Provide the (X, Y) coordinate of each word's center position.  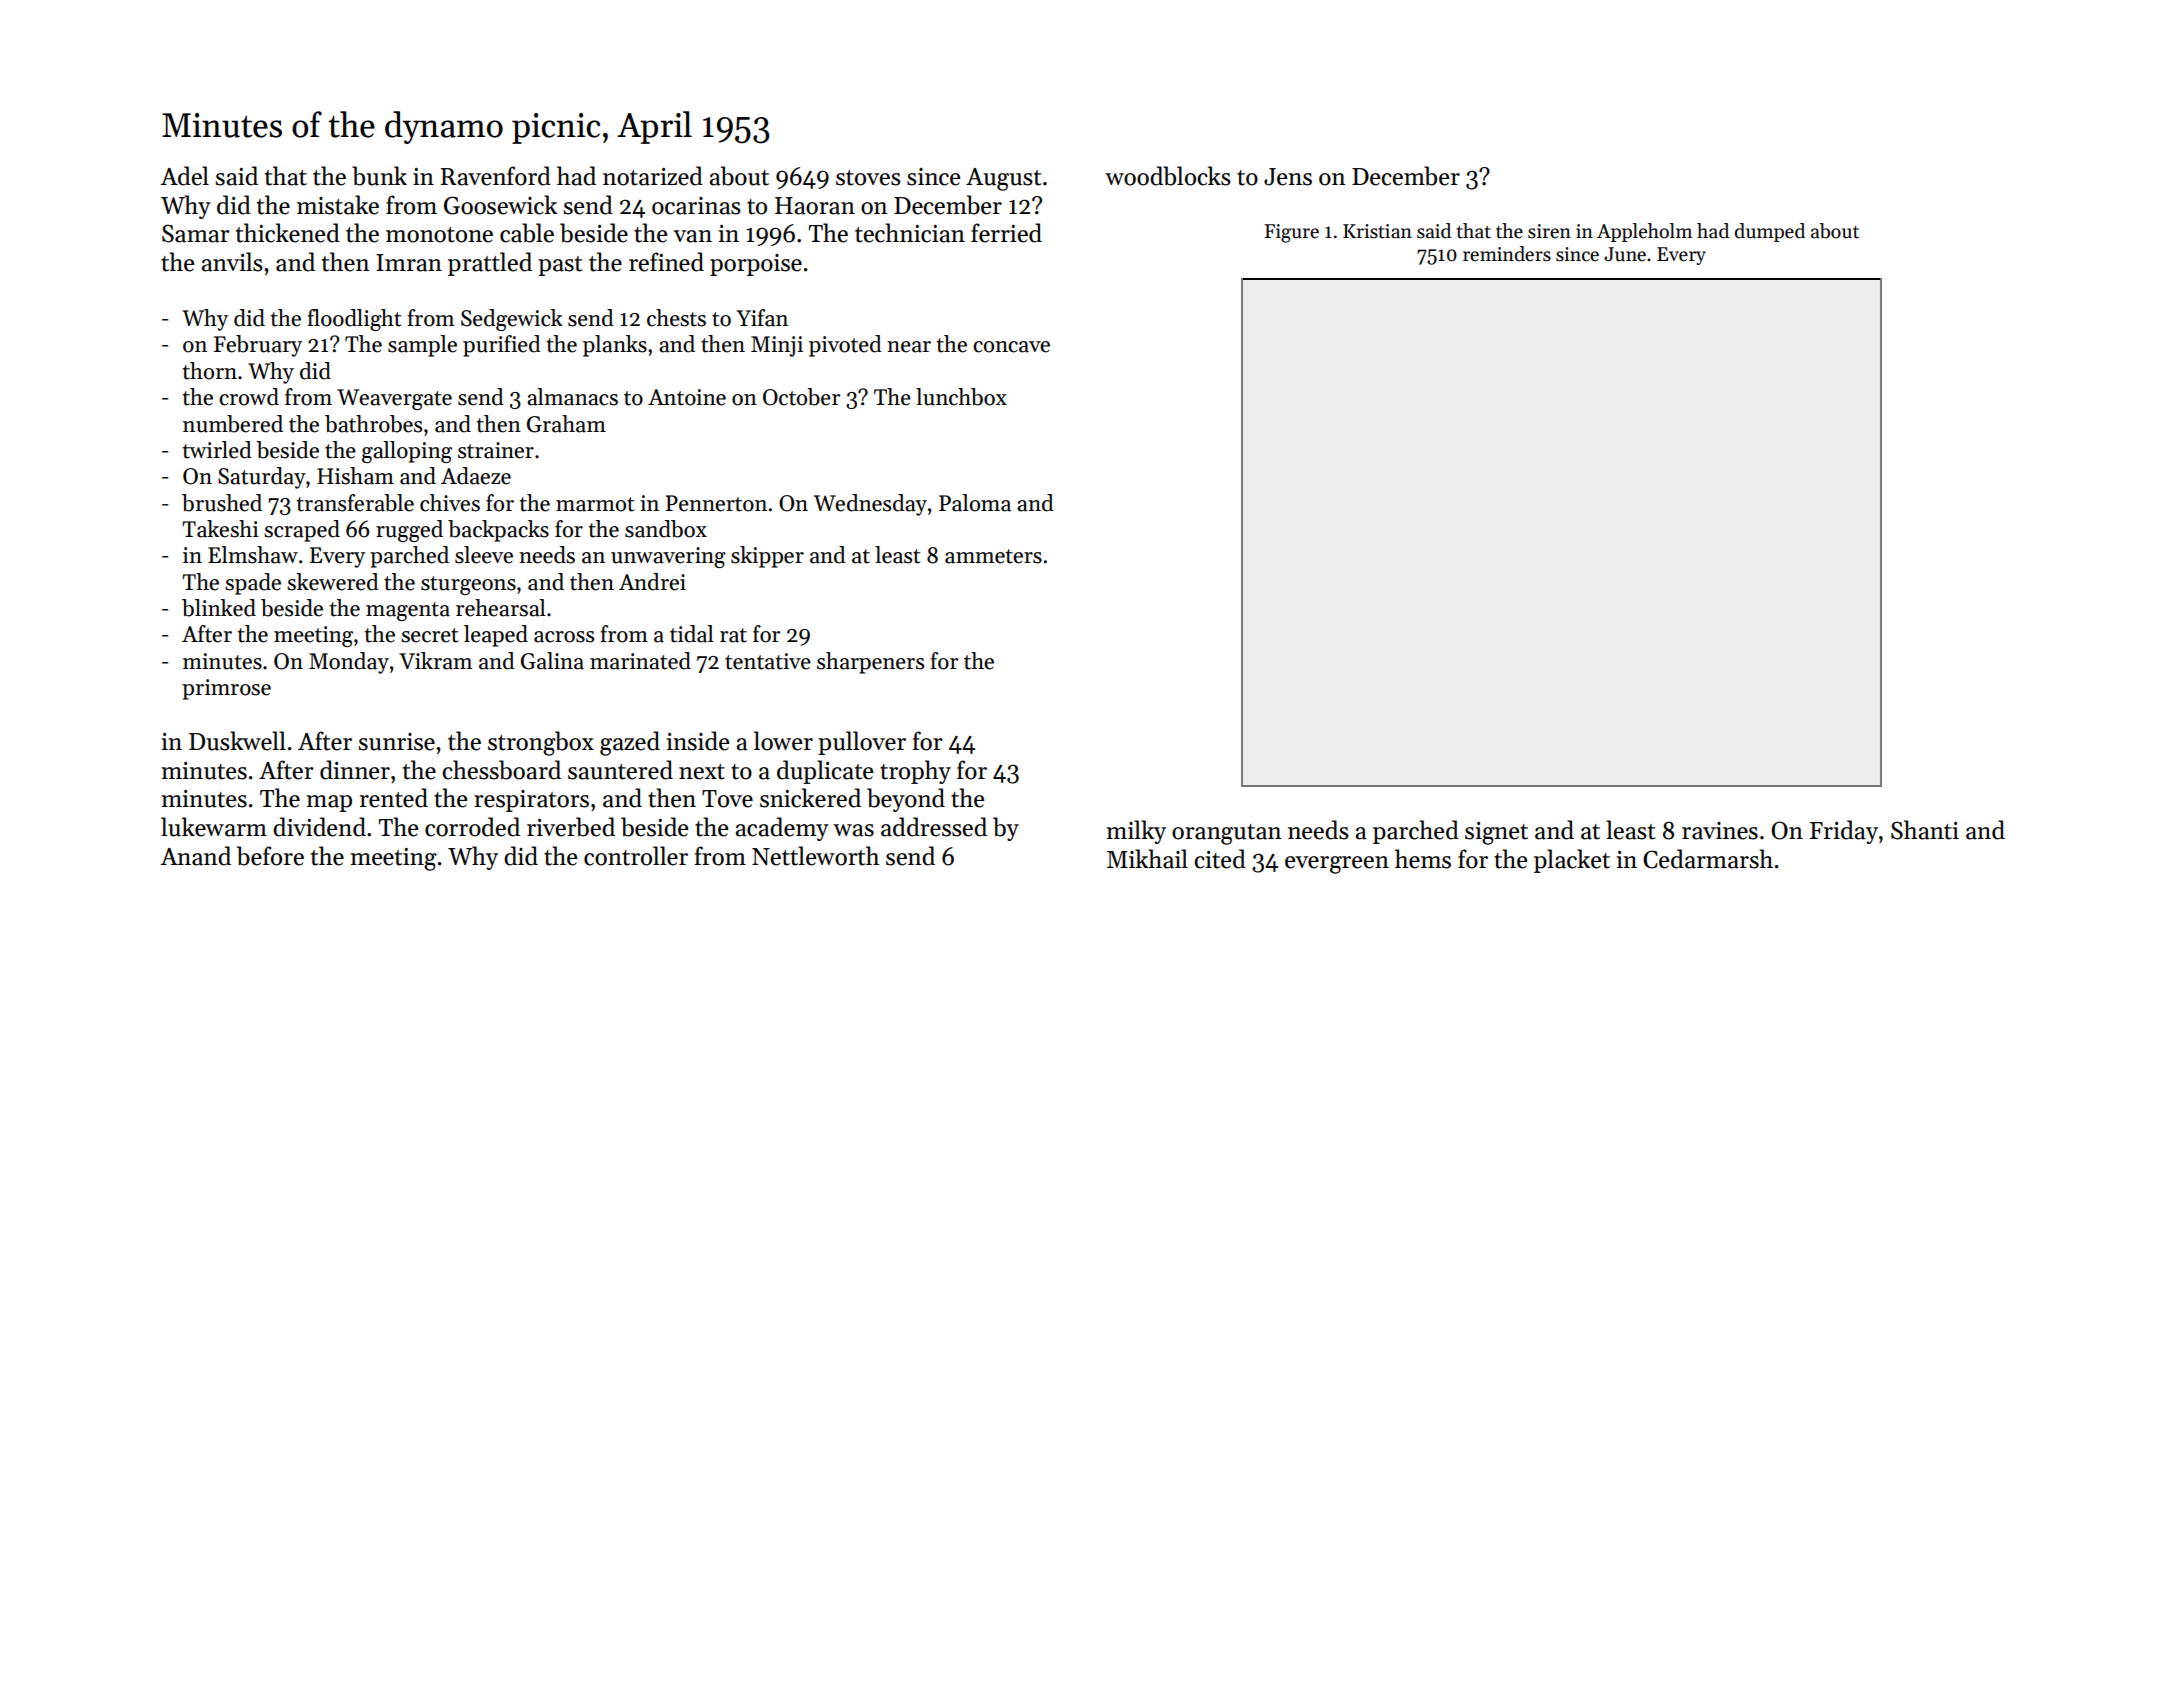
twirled (217, 450)
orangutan (1227, 834)
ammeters (993, 556)
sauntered (620, 770)
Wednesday (870, 505)
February (258, 346)
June (1625, 254)
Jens (1288, 177)
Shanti (1925, 830)
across (564, 637)
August (1003, 179)
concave (1011, 347)
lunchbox (961, 397)
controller (636, 856)
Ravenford (496, 176)
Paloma (975, 503)
